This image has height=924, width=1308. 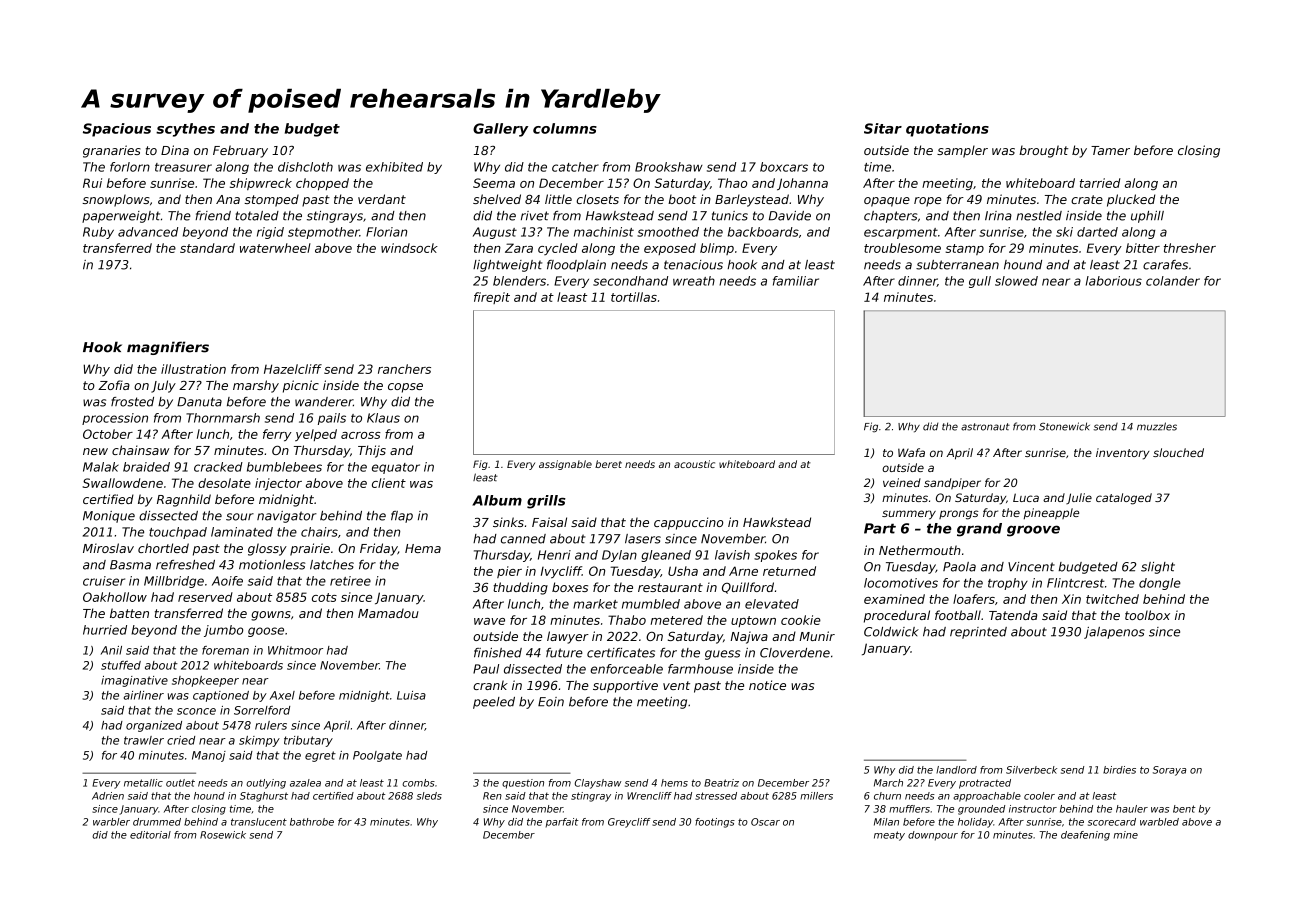 What do you see at coordinates (271, 725) in the image?
I see `rulers` at bounding box center [271, 725].
